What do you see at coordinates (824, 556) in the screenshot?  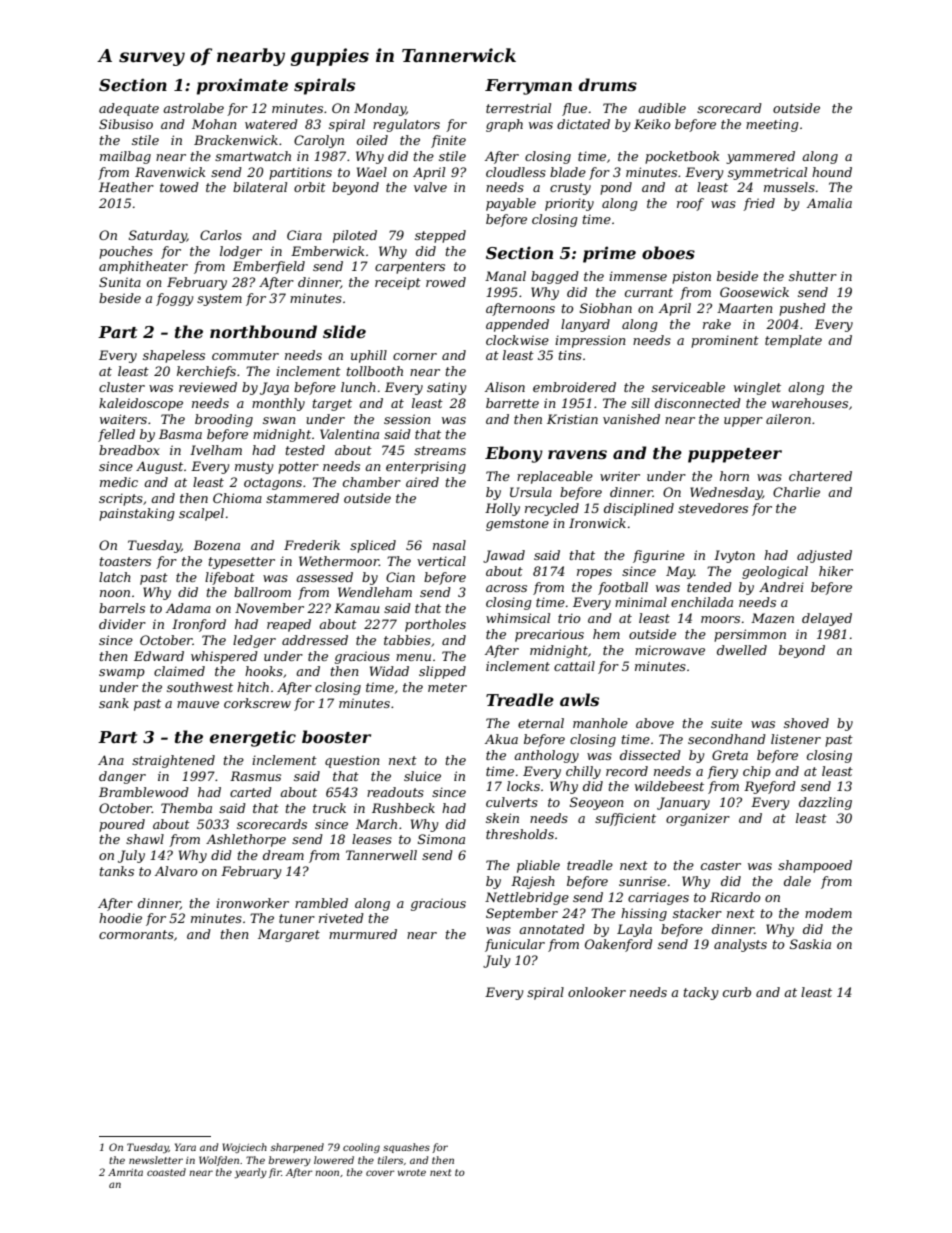 I see `adjusted` at bounding box center [824, 556].
